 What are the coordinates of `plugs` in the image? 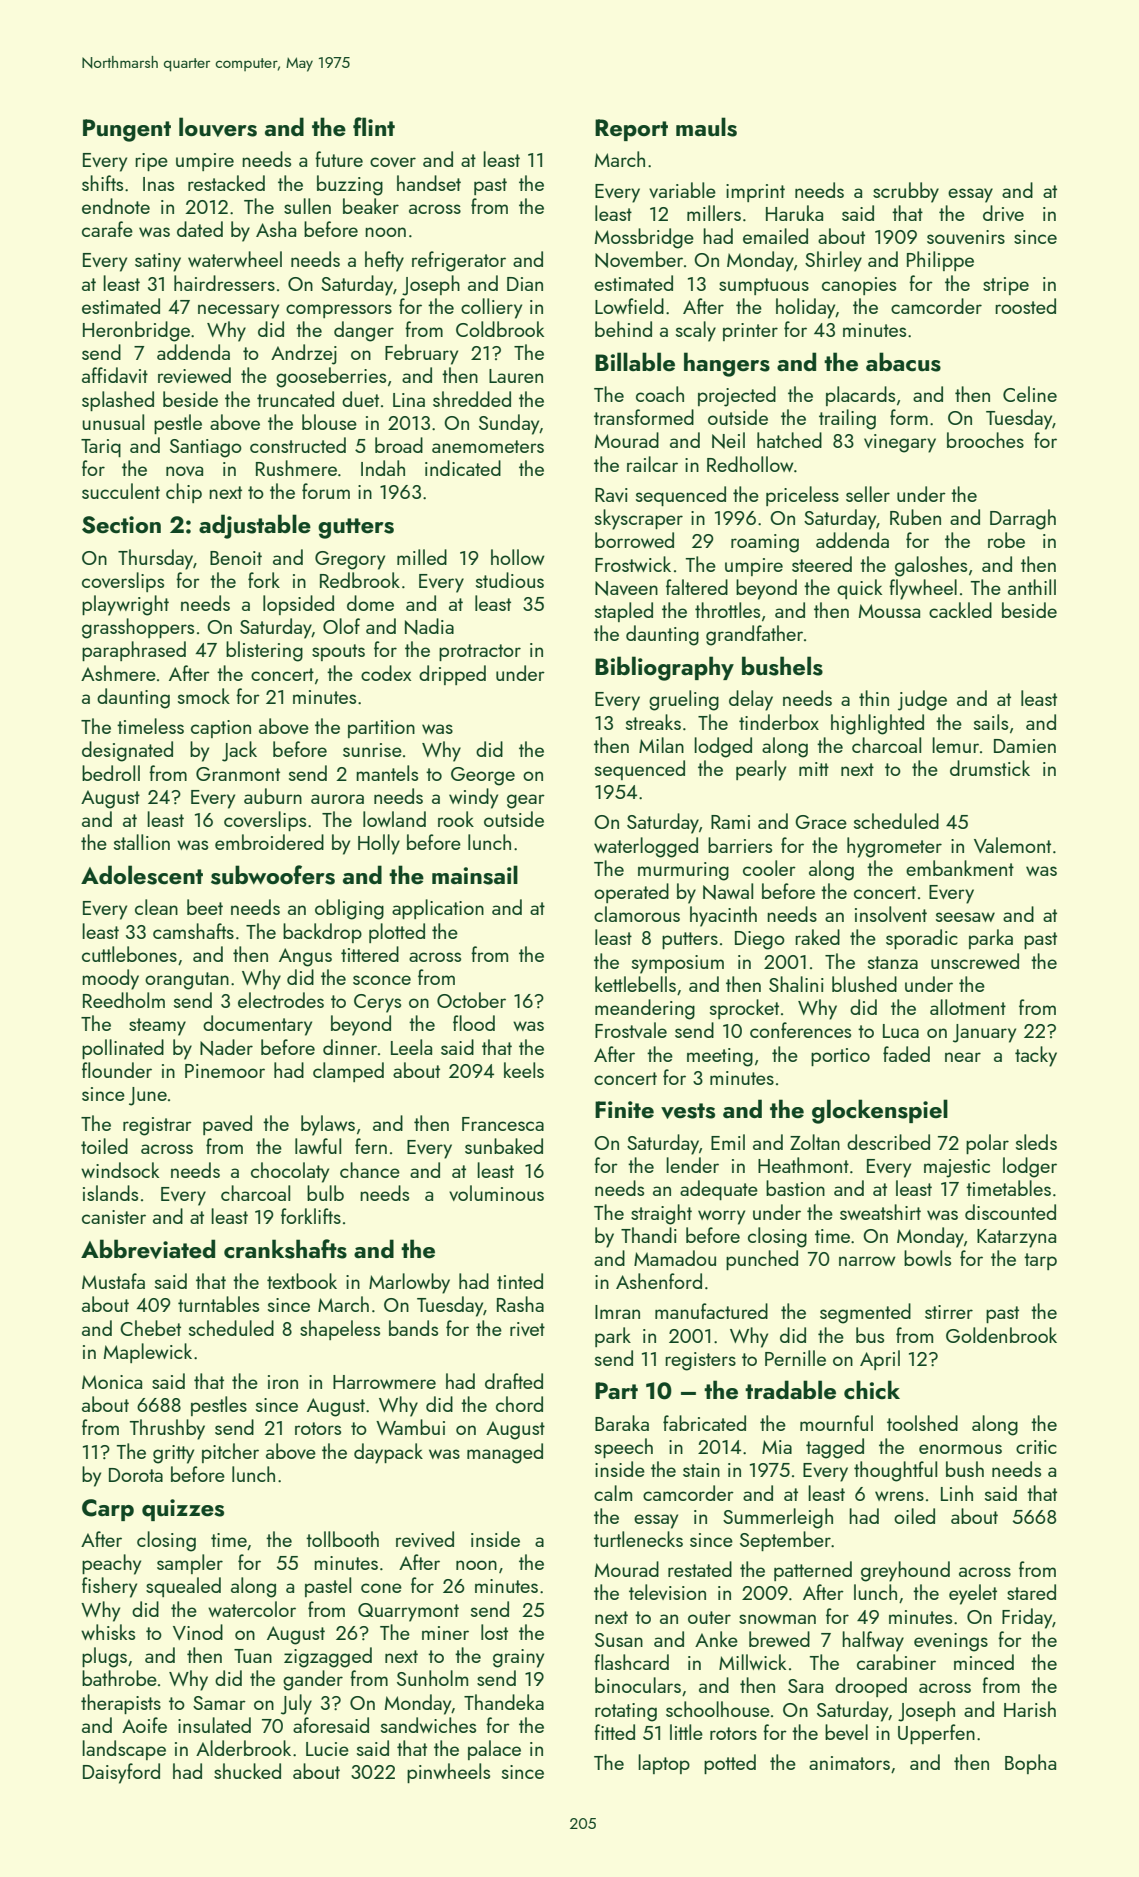 It's located at (104, 1657).
